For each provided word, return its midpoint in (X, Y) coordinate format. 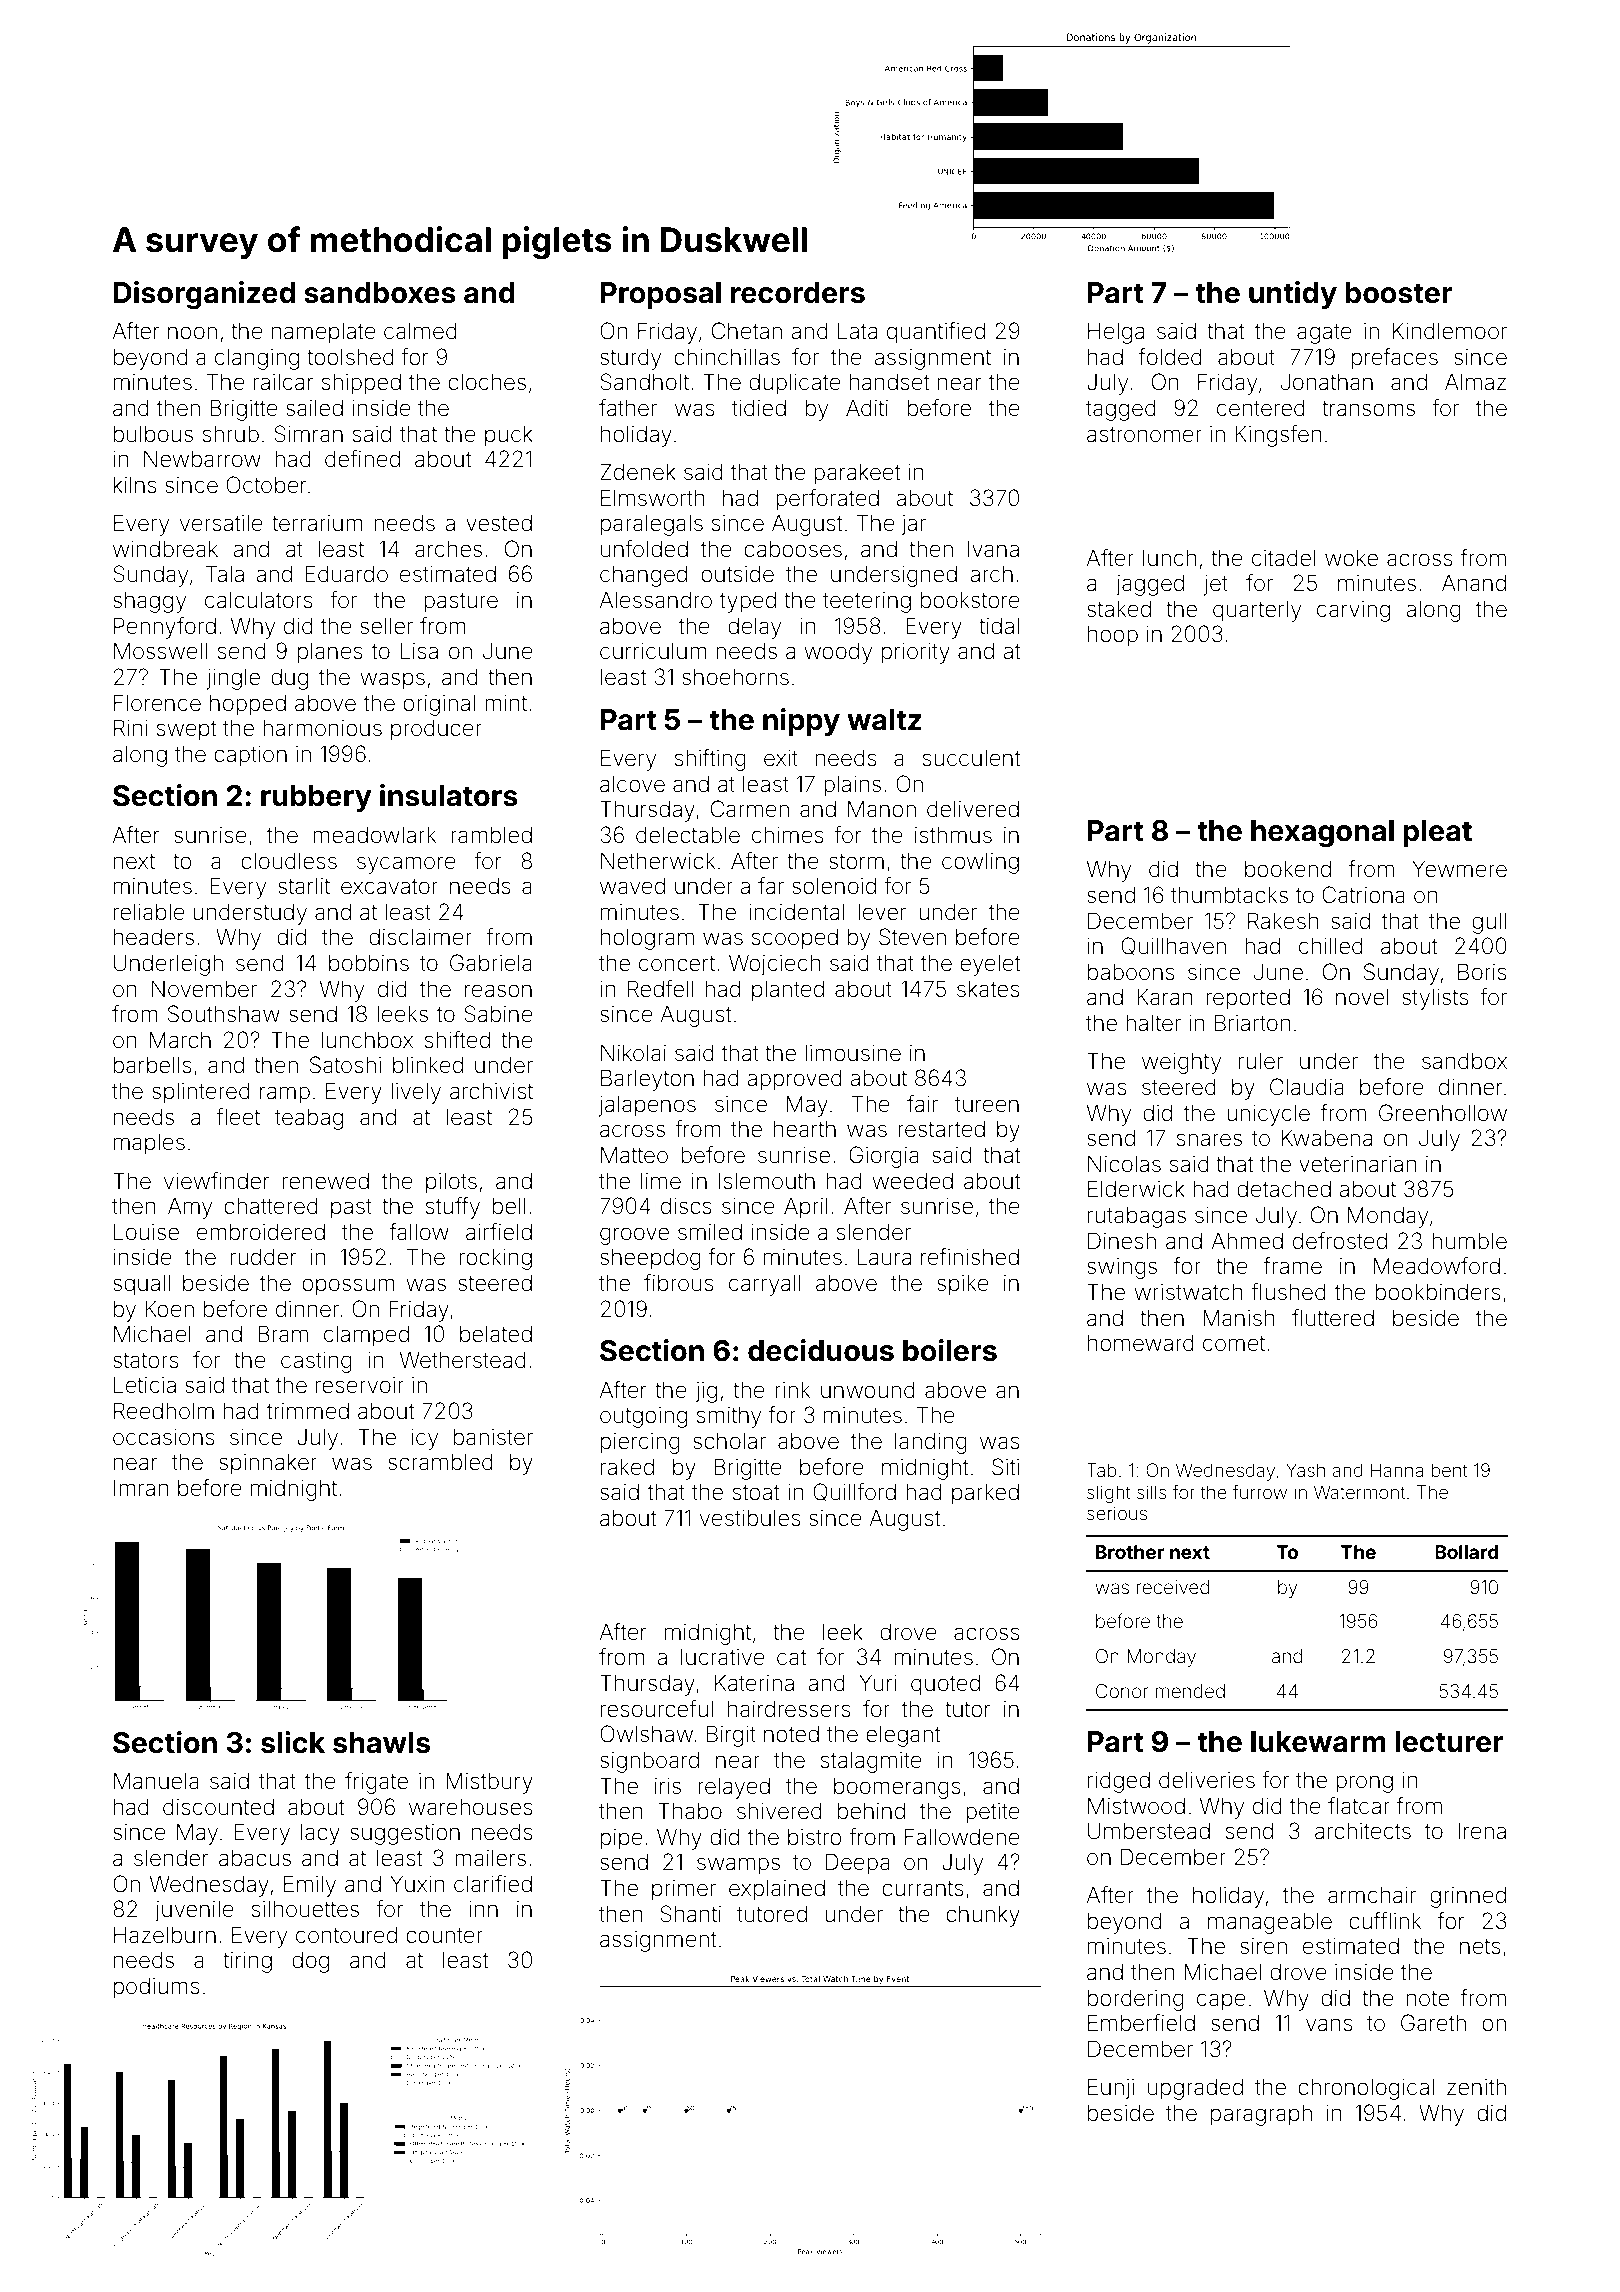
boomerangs (897, 1788)
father (628, 408)
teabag (309, 1119)
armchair (1372, 1895)
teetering (867, 602)
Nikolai (633, 1053)
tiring (247, 1962)
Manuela (156, 1781)
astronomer (1144, 435)
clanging (257, 359)
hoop (1113, 636)
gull (1489, 923)
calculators (259, 600)
